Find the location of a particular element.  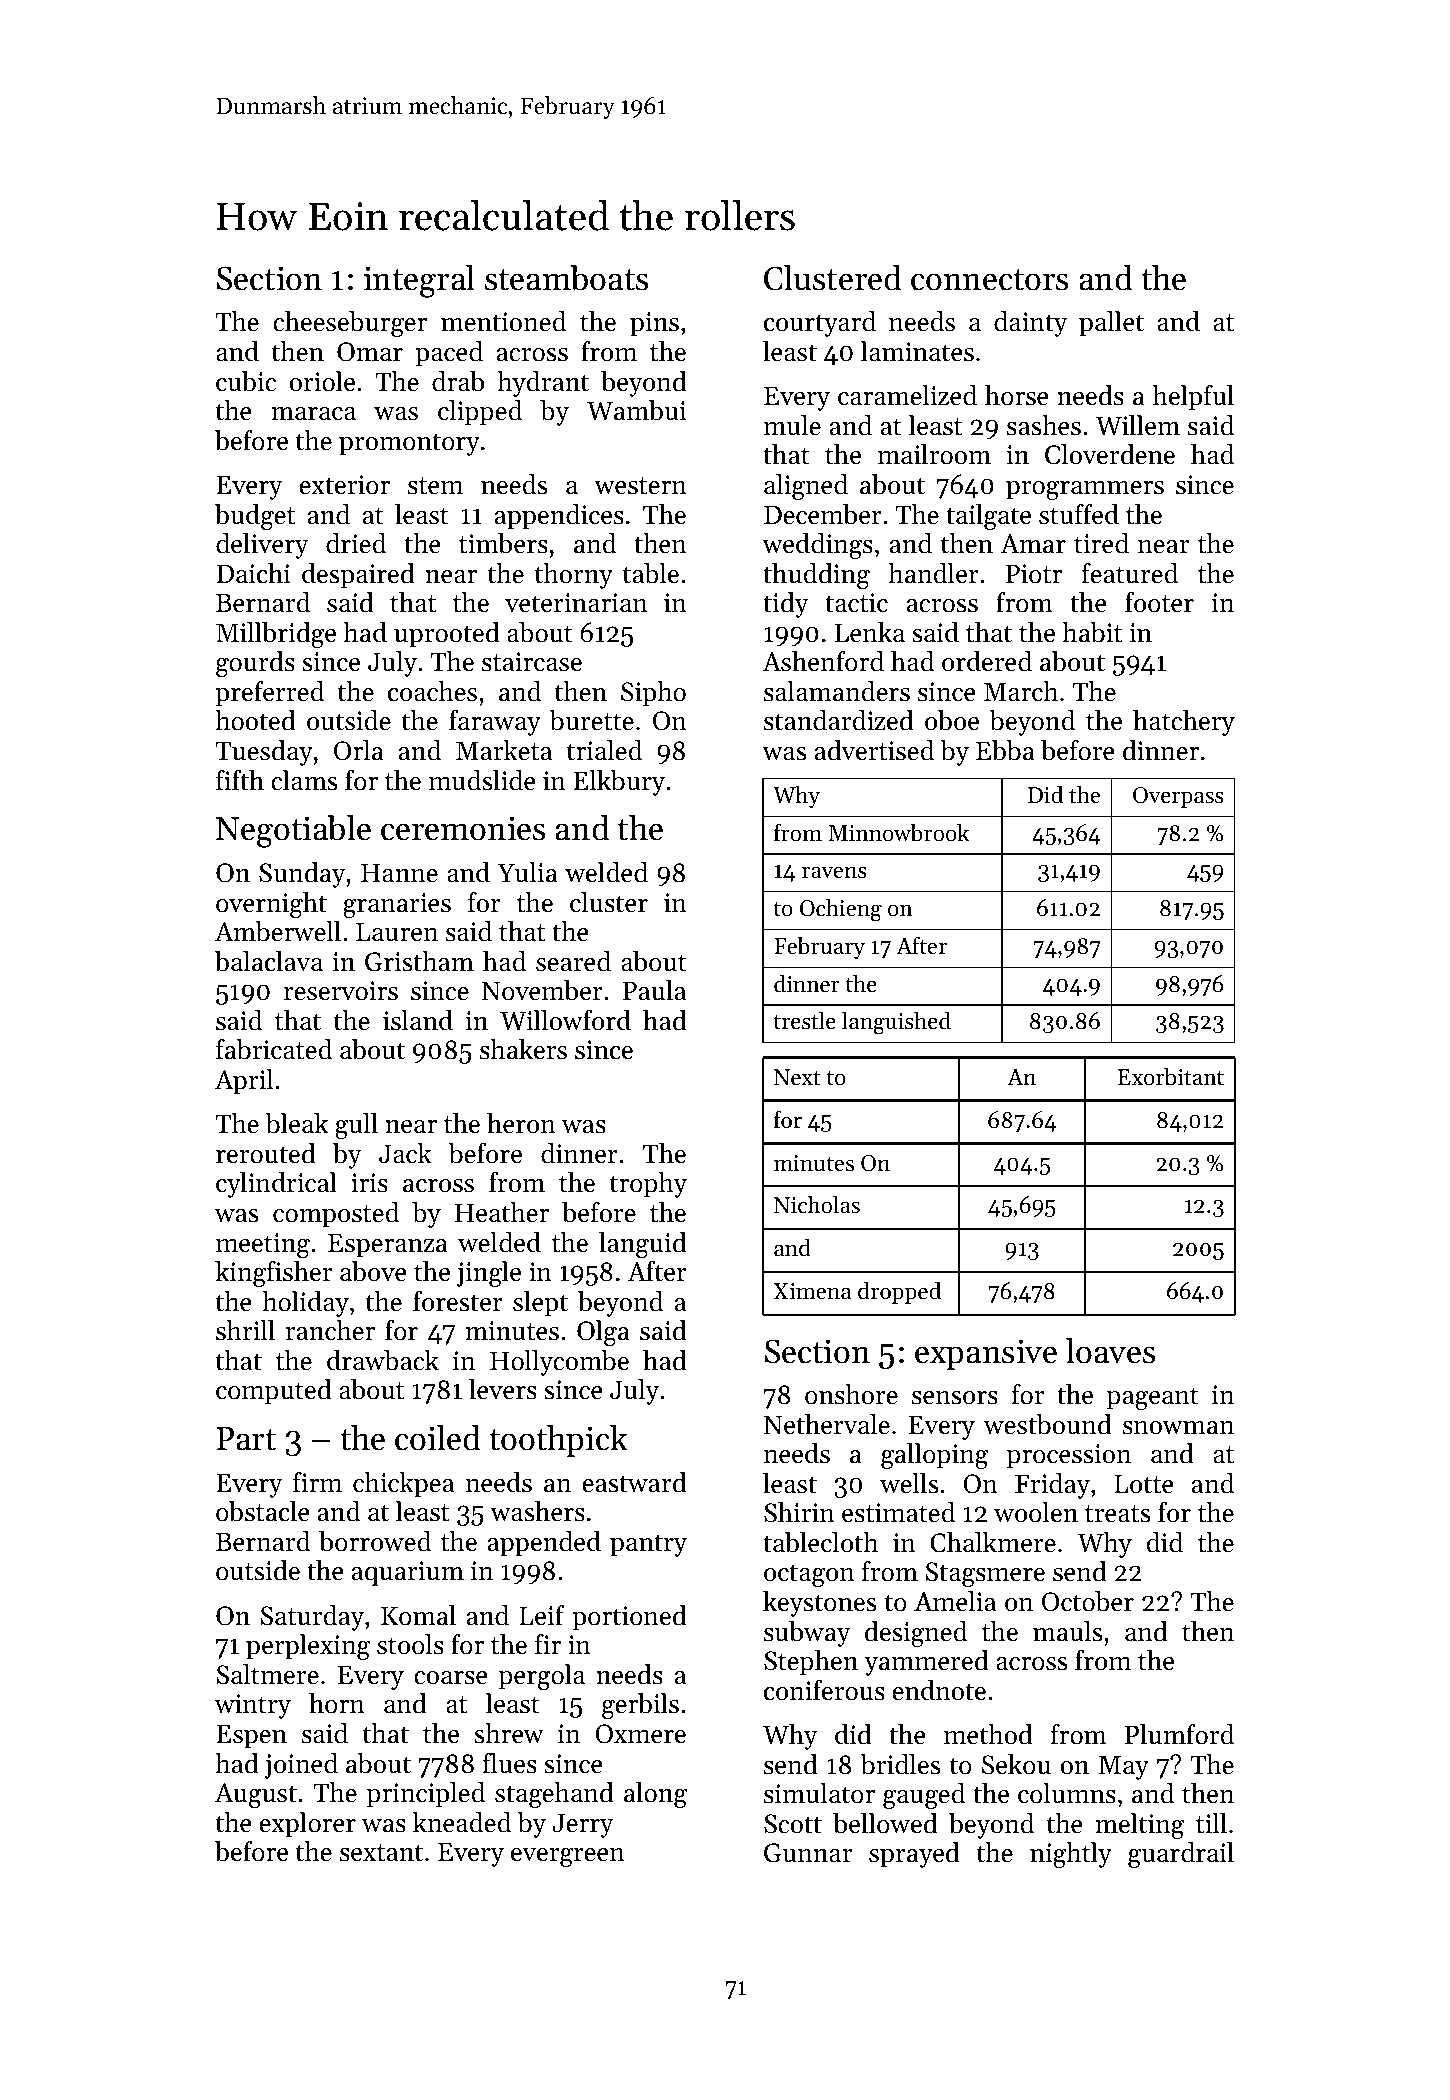

Gunnar is located at coordinates (808, 1853).
